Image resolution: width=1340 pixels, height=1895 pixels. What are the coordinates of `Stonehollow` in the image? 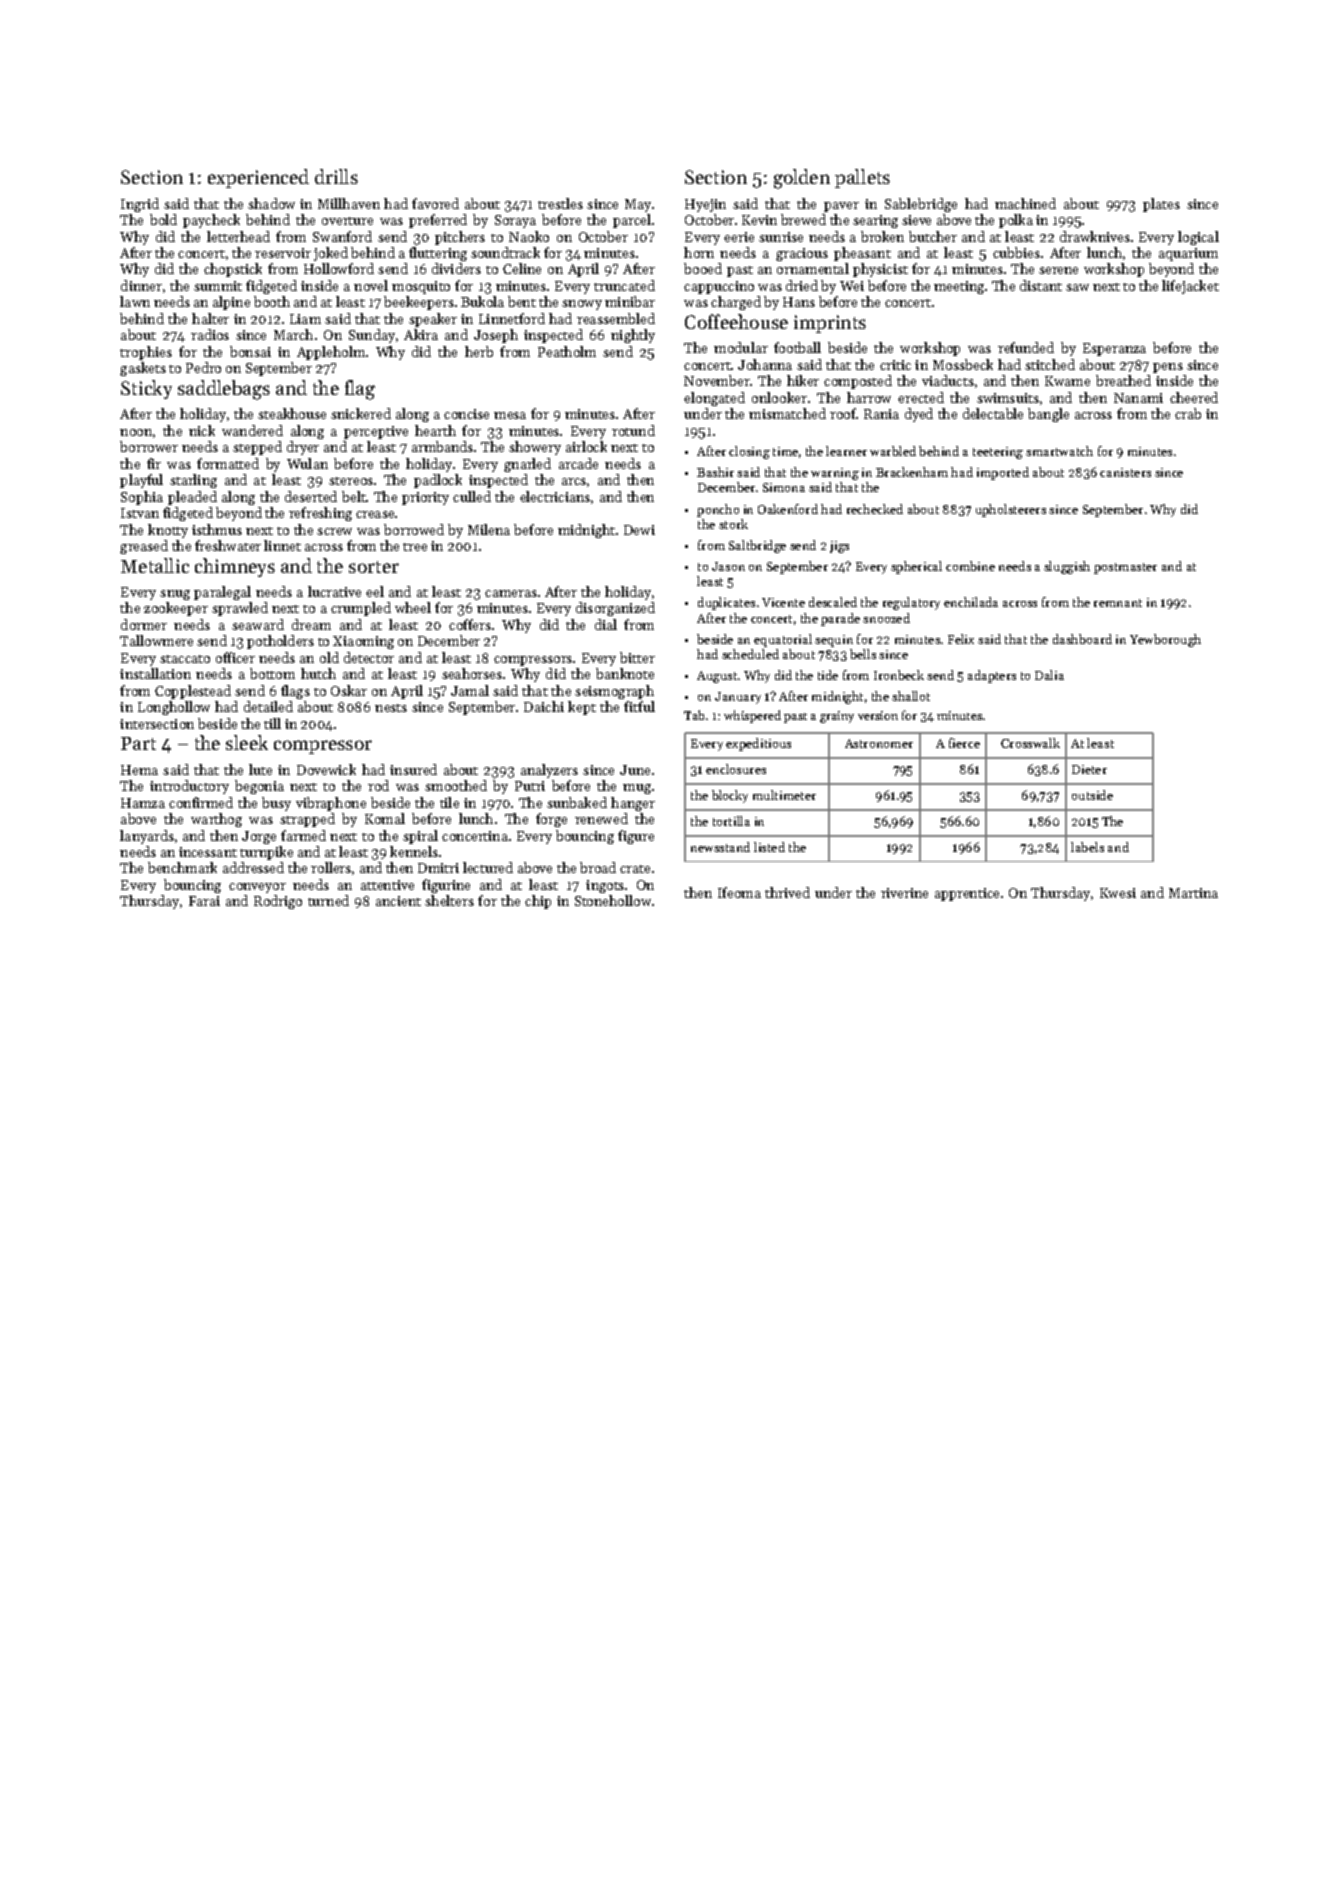 It's located at (613, 900).
